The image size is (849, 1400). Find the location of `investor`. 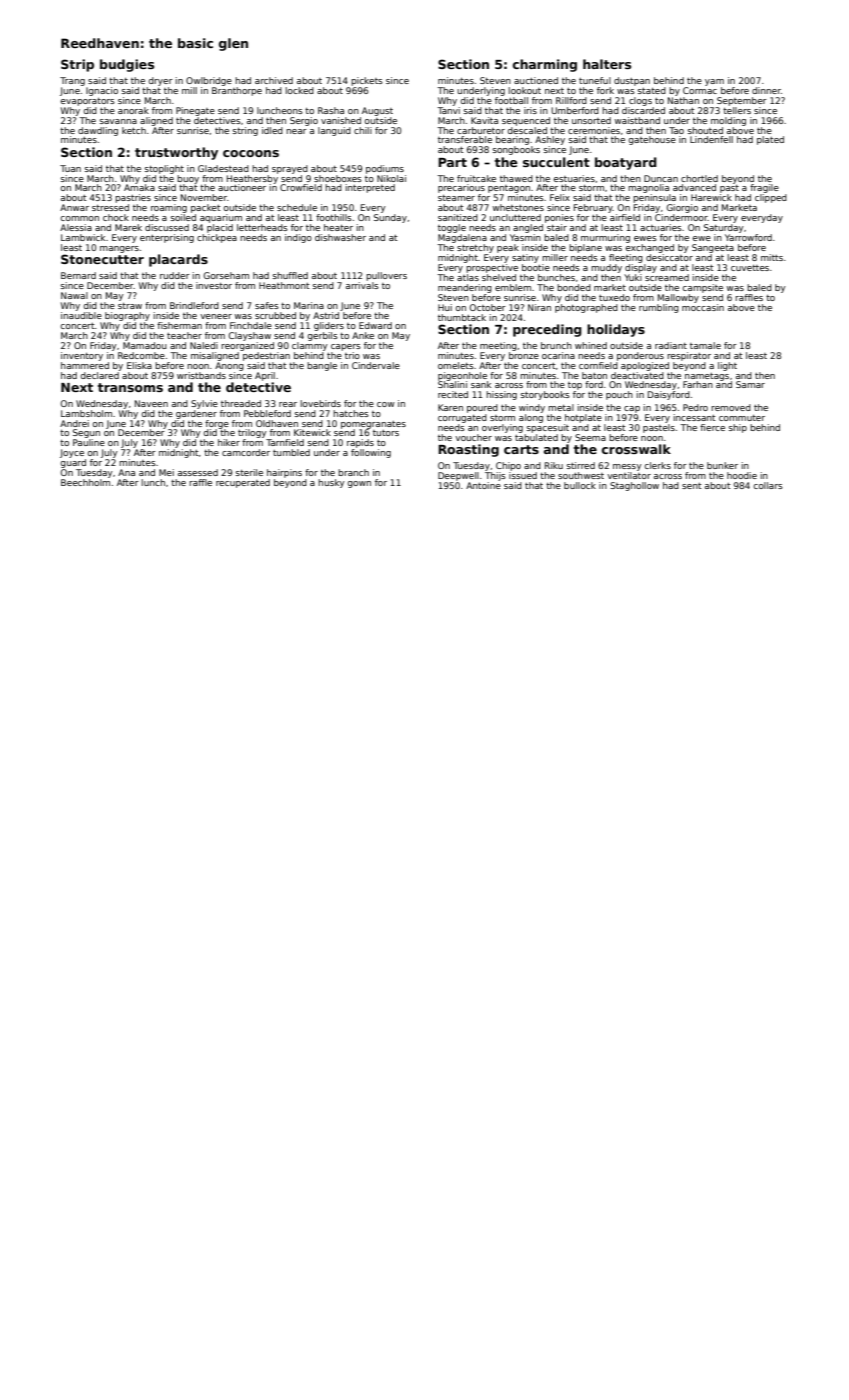

investor is located at coordinates (214, 285).
